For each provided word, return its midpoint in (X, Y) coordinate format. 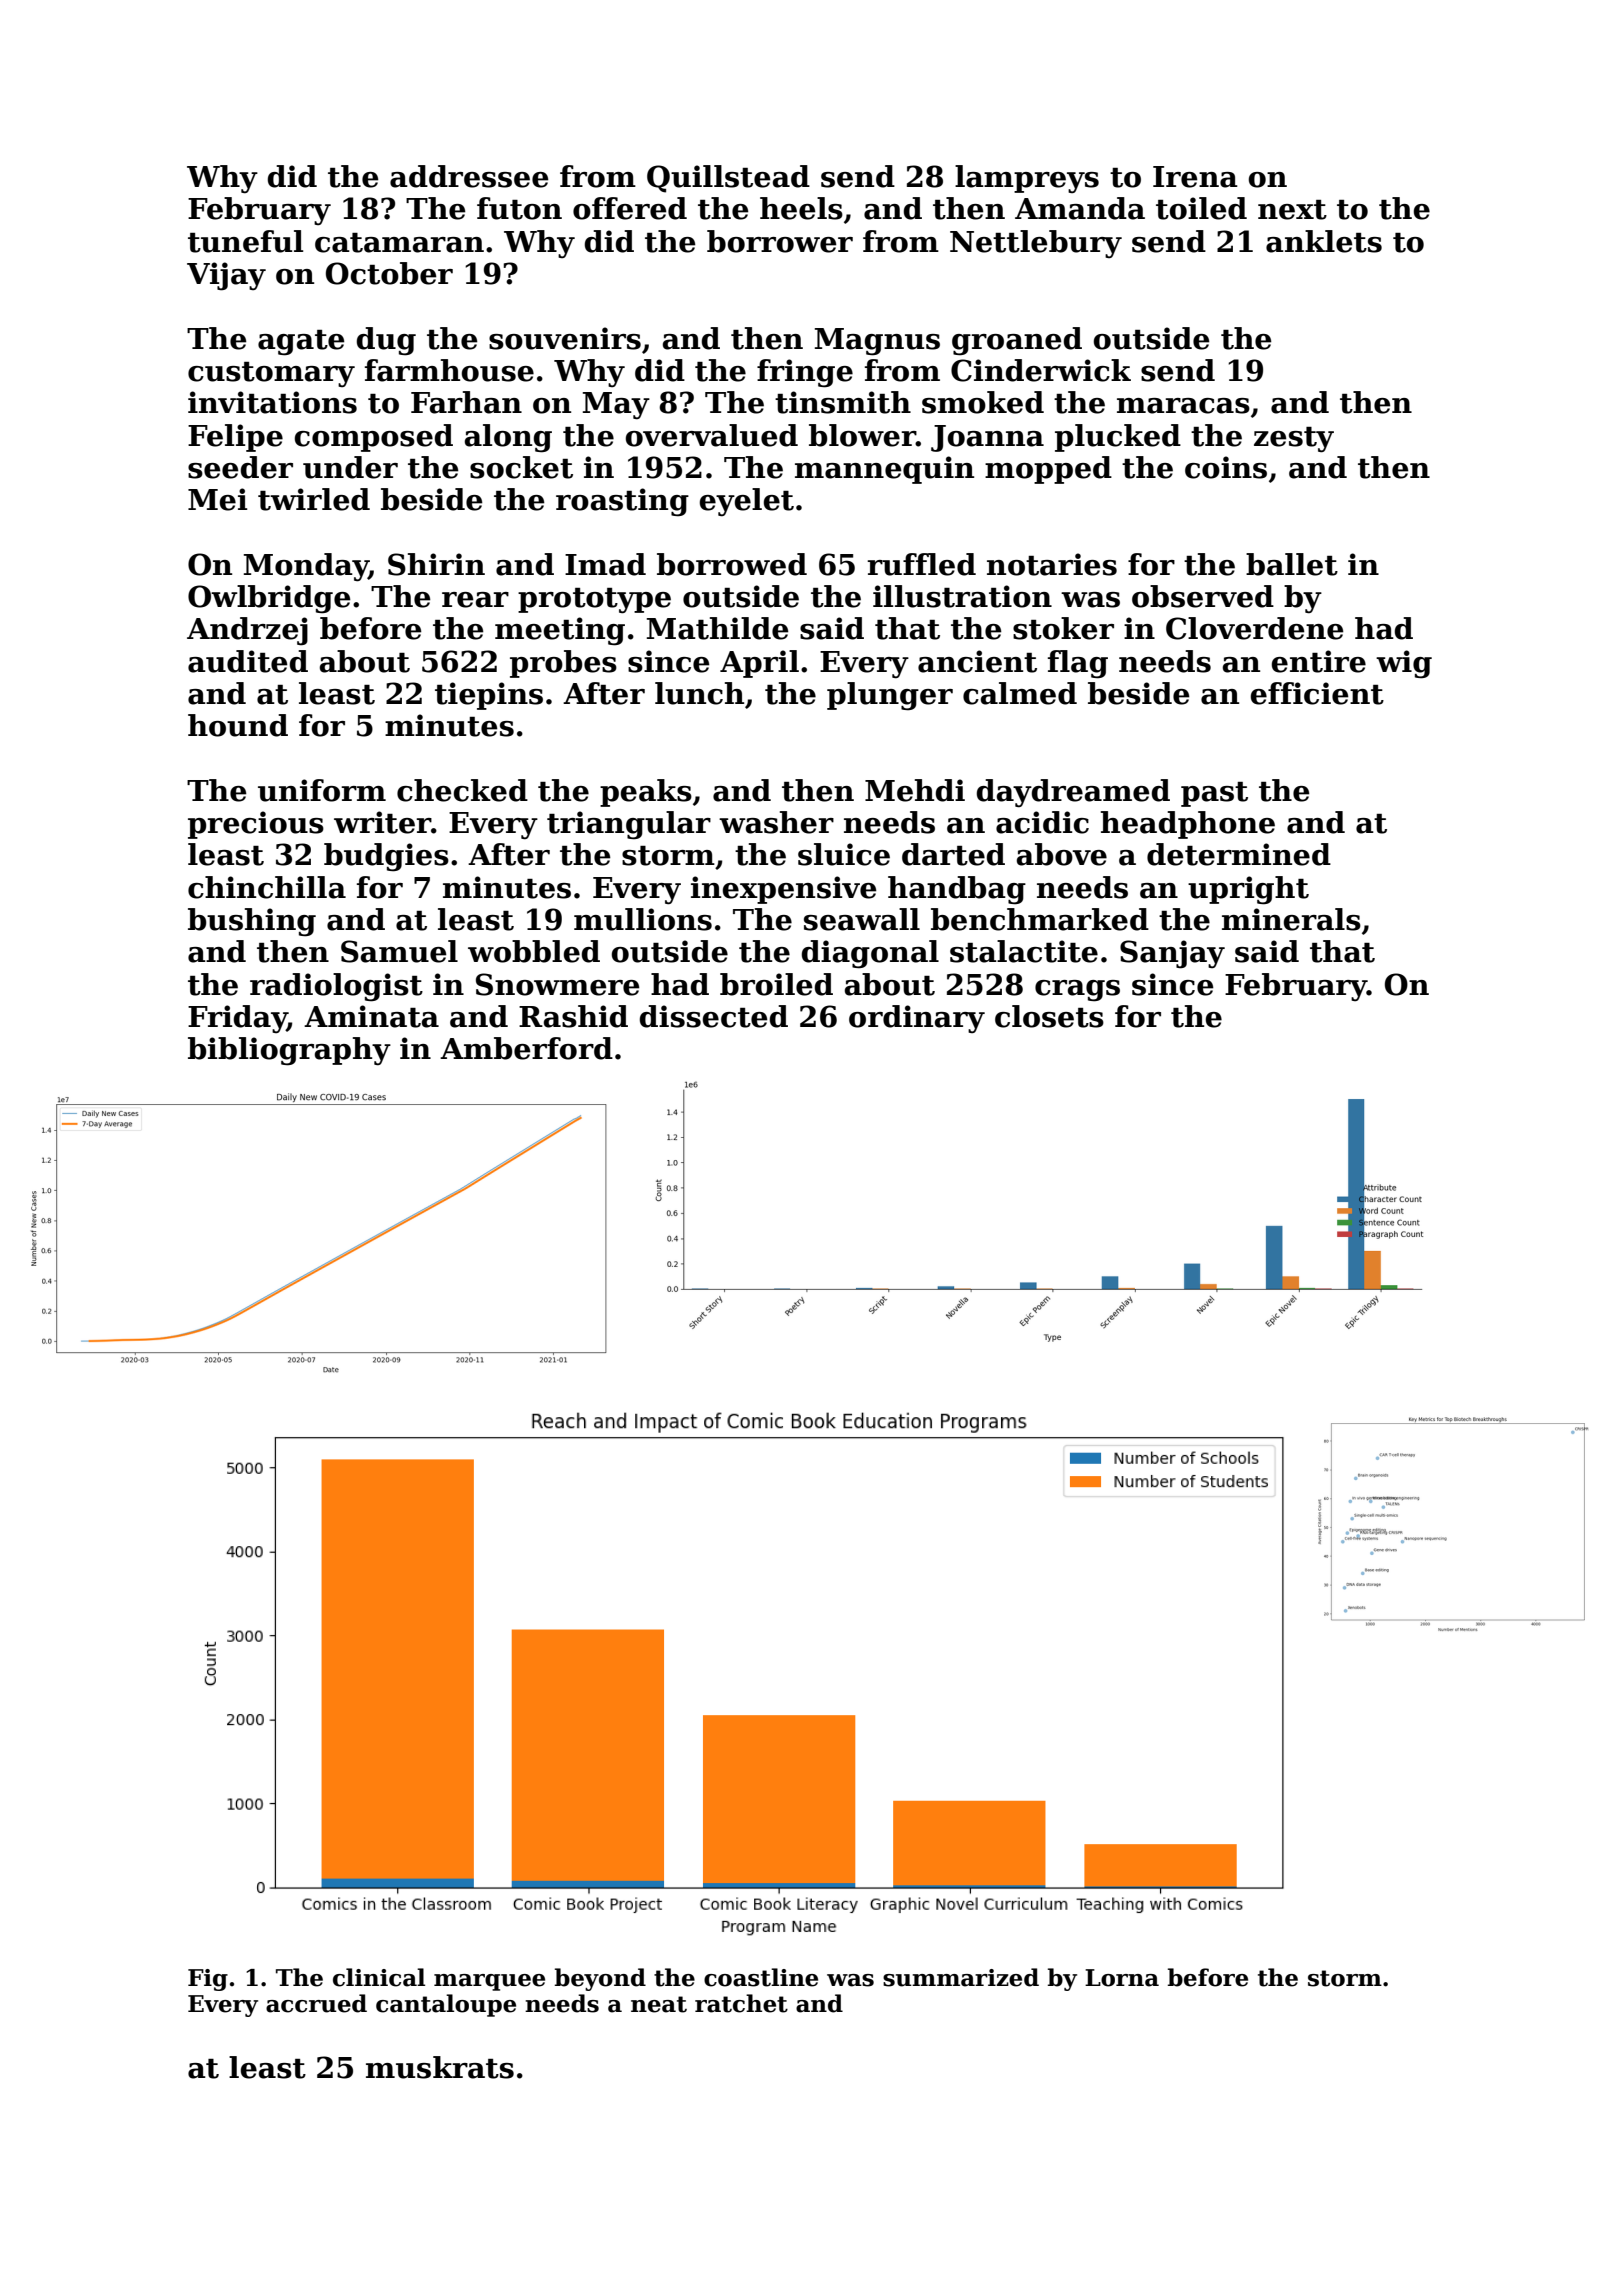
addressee (469, 176)
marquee (489, 1982)
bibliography (289, 1051)
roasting (622, 502)
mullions (643, 919)
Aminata (371, 1016)
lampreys (1027, 179)
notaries (1052, 564)
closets (1049, 1016)
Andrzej (247, 631)
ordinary (917, 1019)
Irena (1195, 177)
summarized (961, 1977)
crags (1077, 991)
